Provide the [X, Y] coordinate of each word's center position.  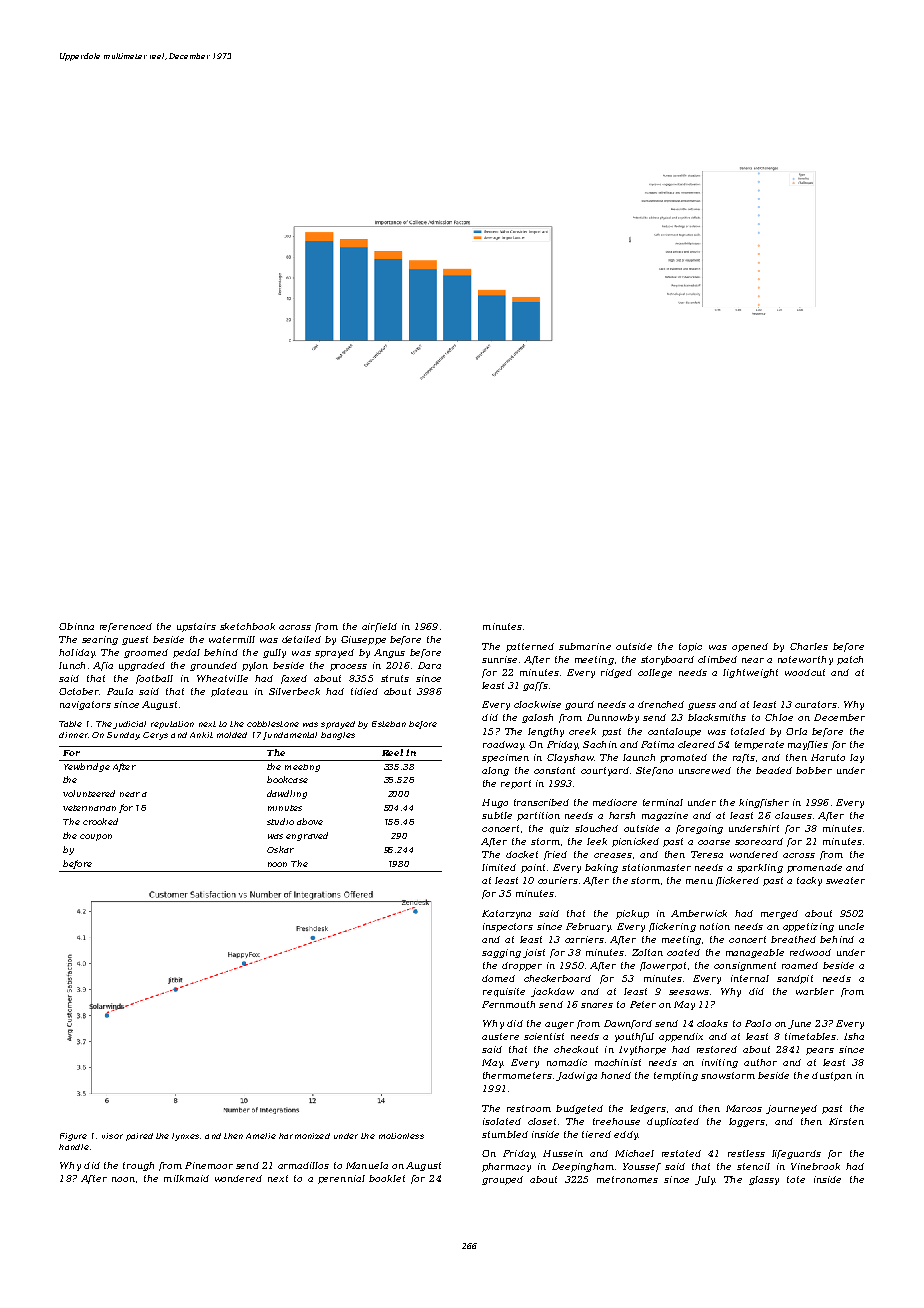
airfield [379, 627]
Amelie [261, 1136]
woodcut [805, 672]
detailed [301, 639]
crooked [100, 821]
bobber [814, 770]
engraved [307, 836]
